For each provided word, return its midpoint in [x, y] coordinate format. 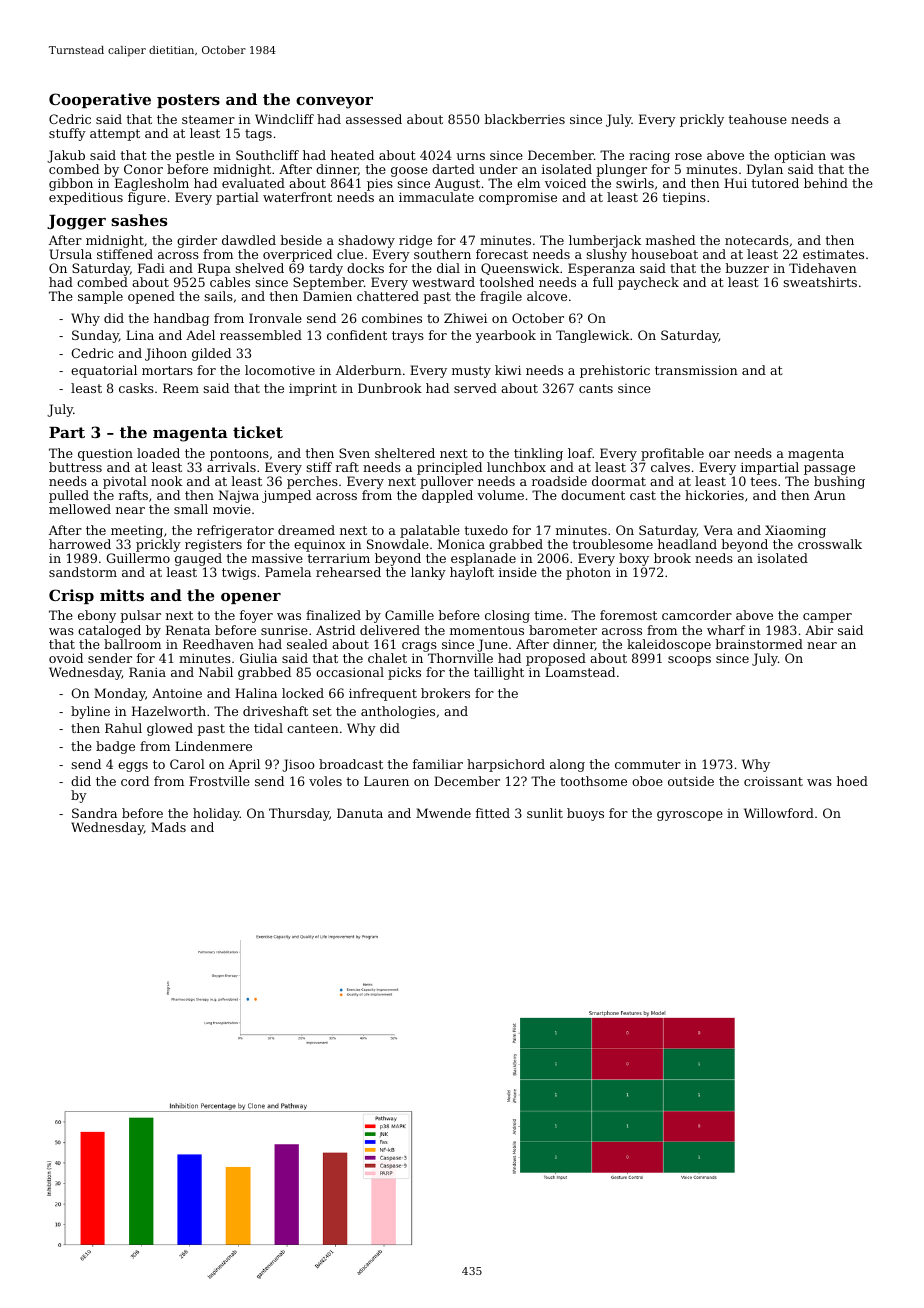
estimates [833, 254]
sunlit [545, 813]
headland [687, 544]
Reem [181, 388]
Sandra [94, 813]
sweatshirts [820, 282]
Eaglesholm [152, 184]
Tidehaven [823, 268]
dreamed [306, 530]
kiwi [508, 370]
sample [100, 297]
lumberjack [605, 241]
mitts [122, 595]
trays [408, 337]
